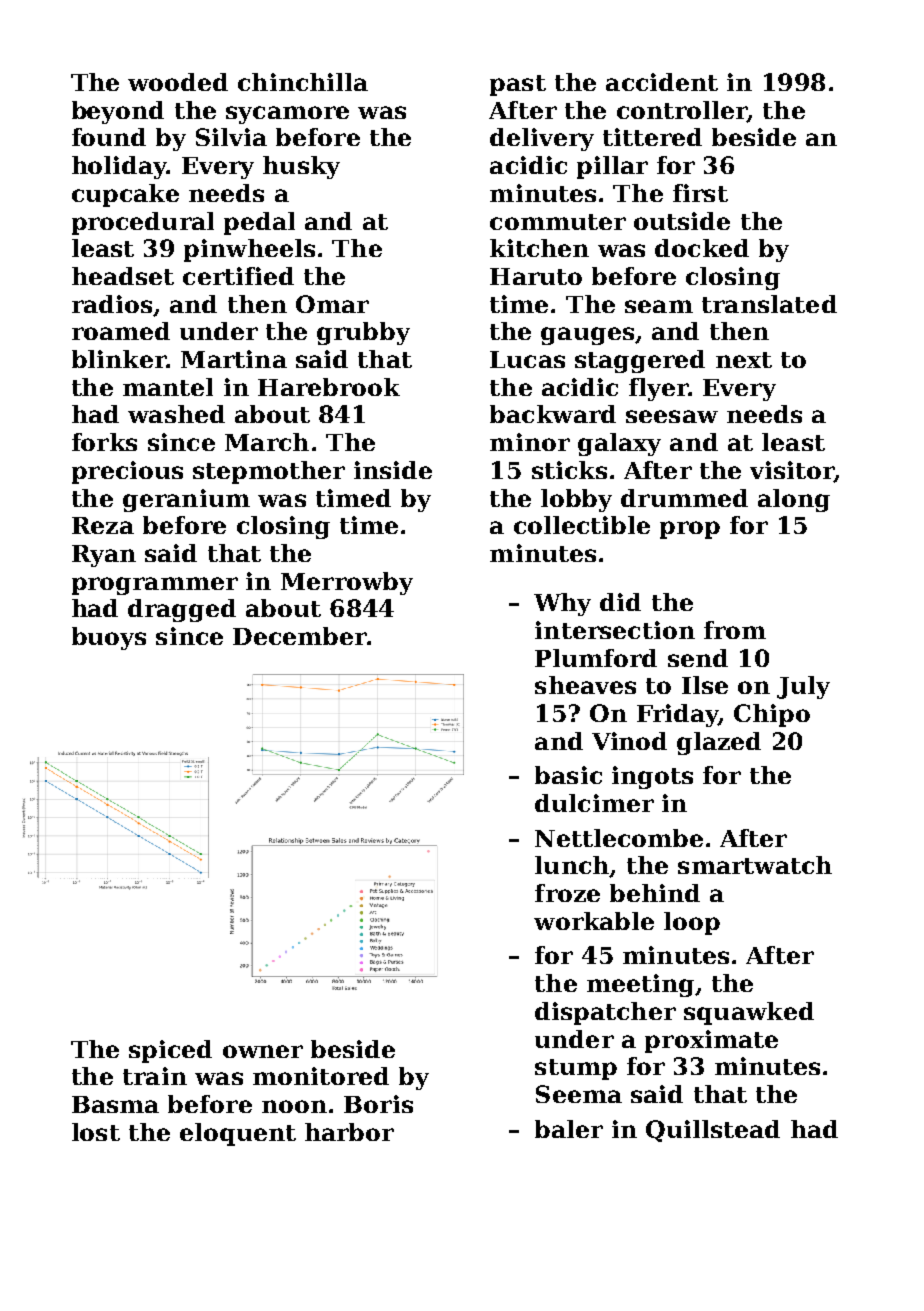  What do you see at coordinates (755, 865) in the screenshot?
I see `smartwatch` at bounding box center [755, 865].
